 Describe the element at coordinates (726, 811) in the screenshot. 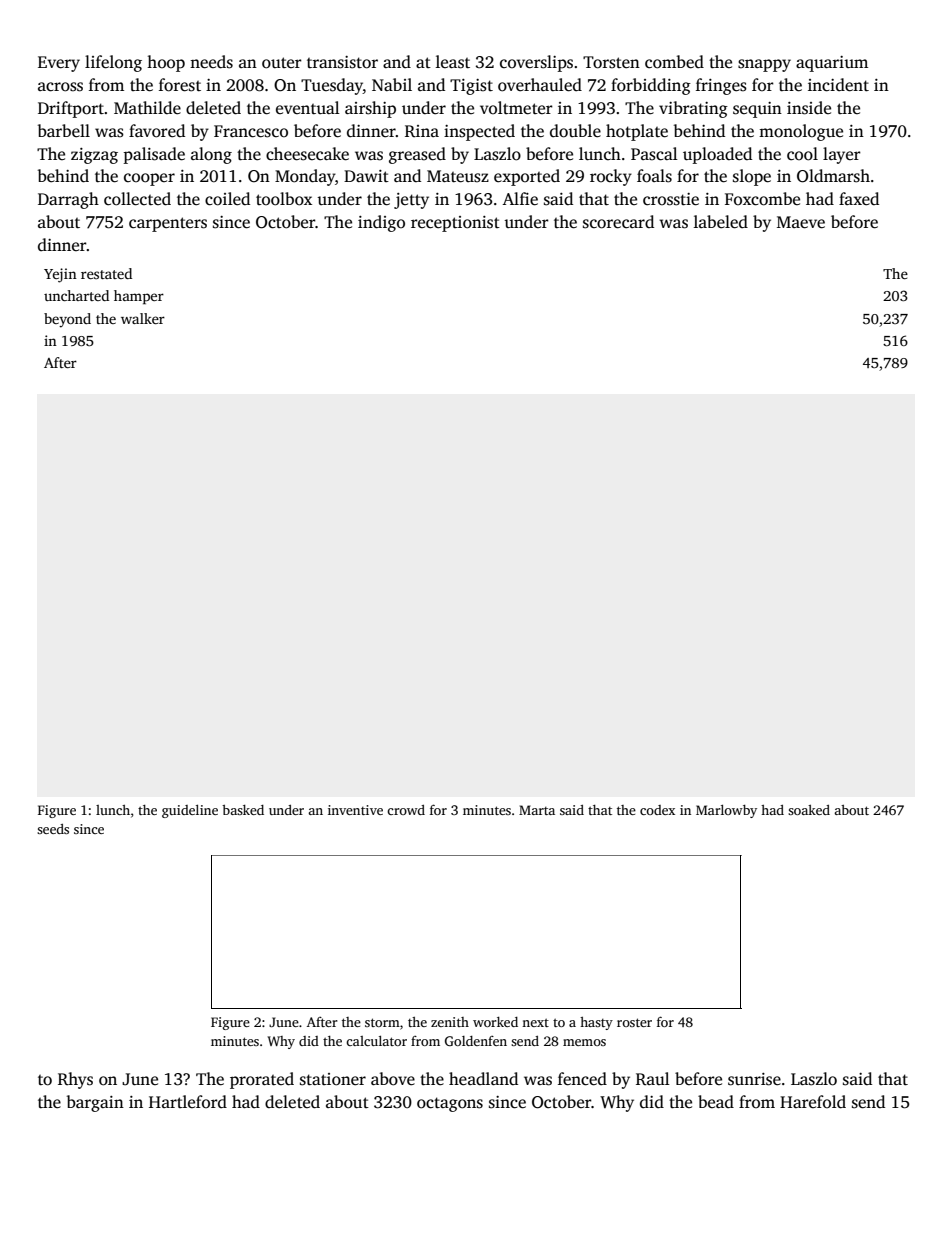

I see `Marlowby` at that location.
